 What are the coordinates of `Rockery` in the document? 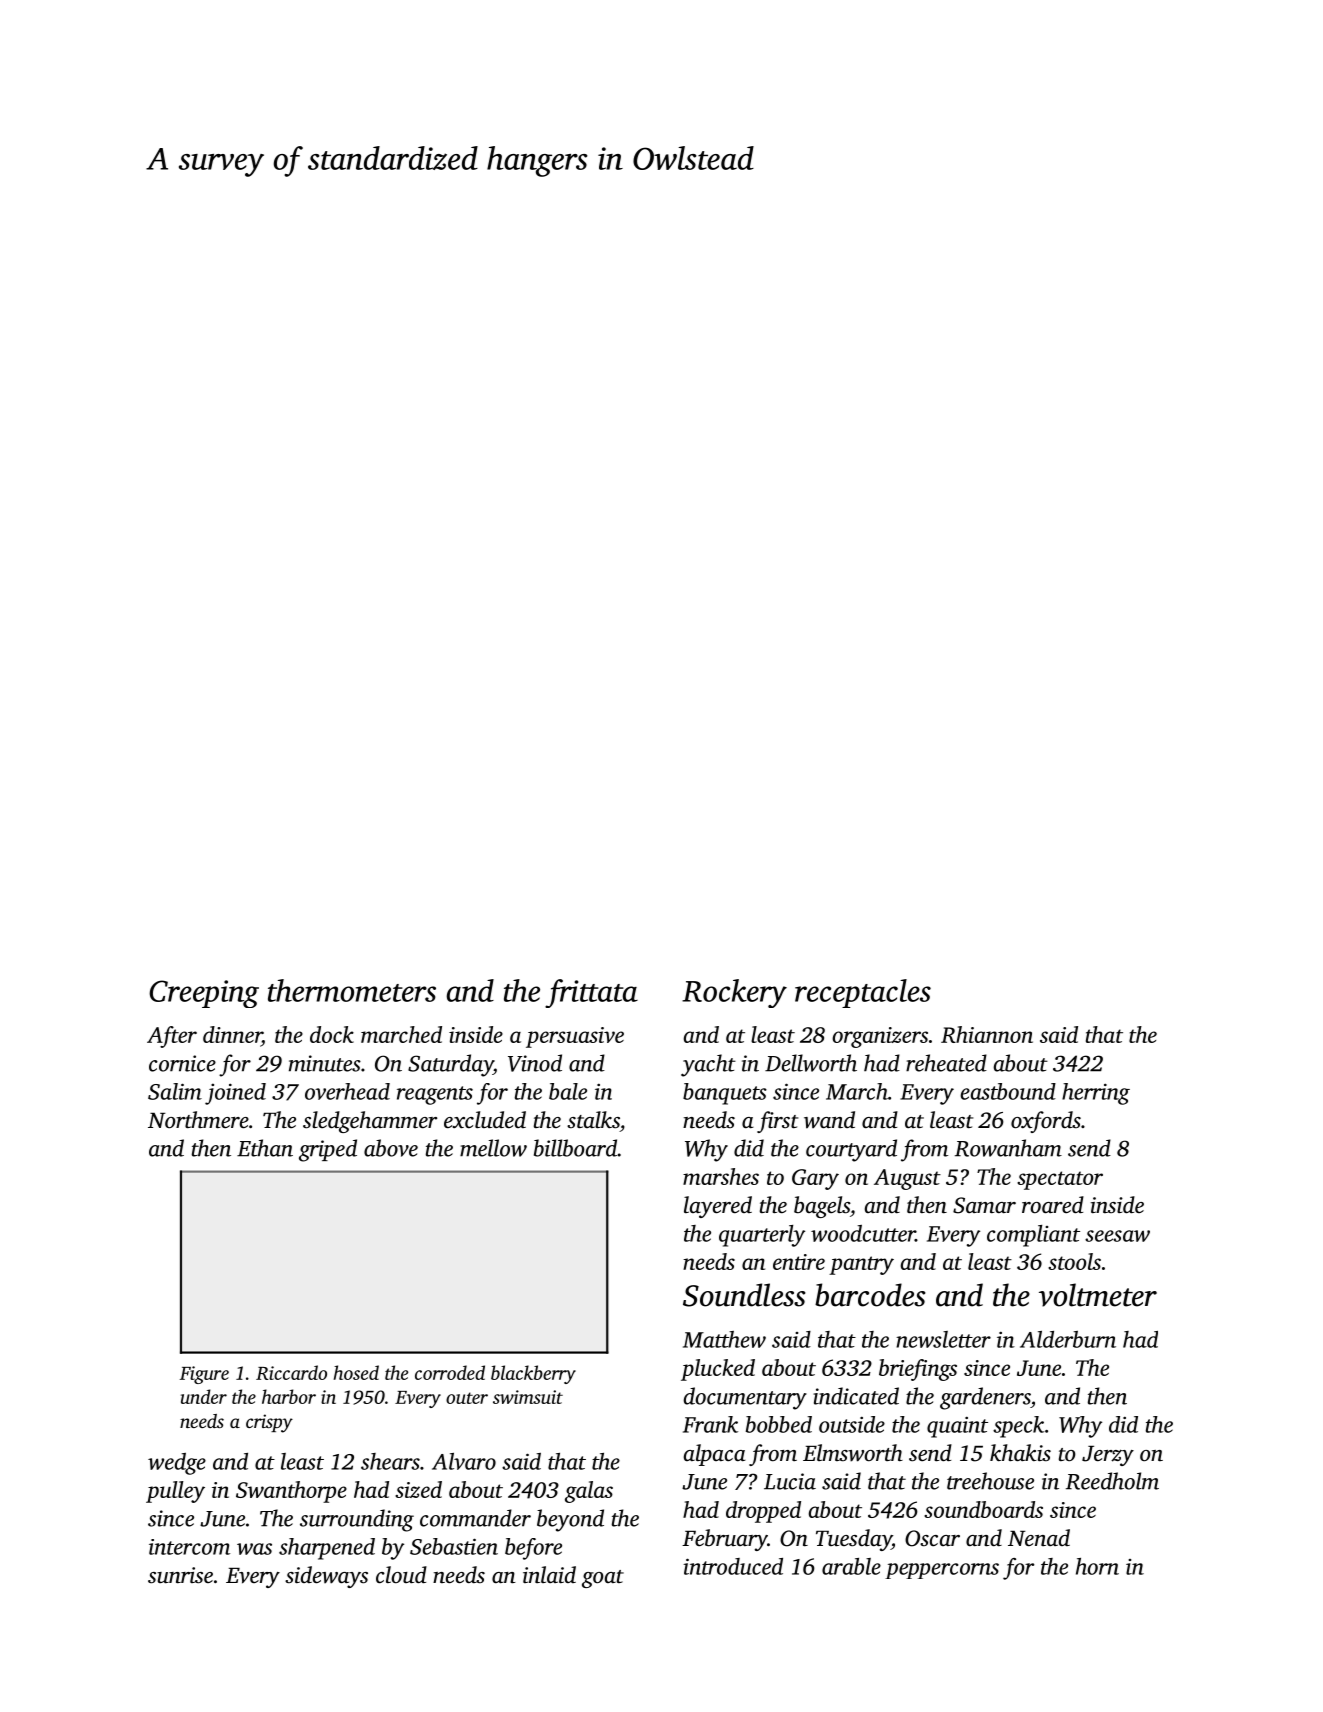 It's located at (734, 993).
